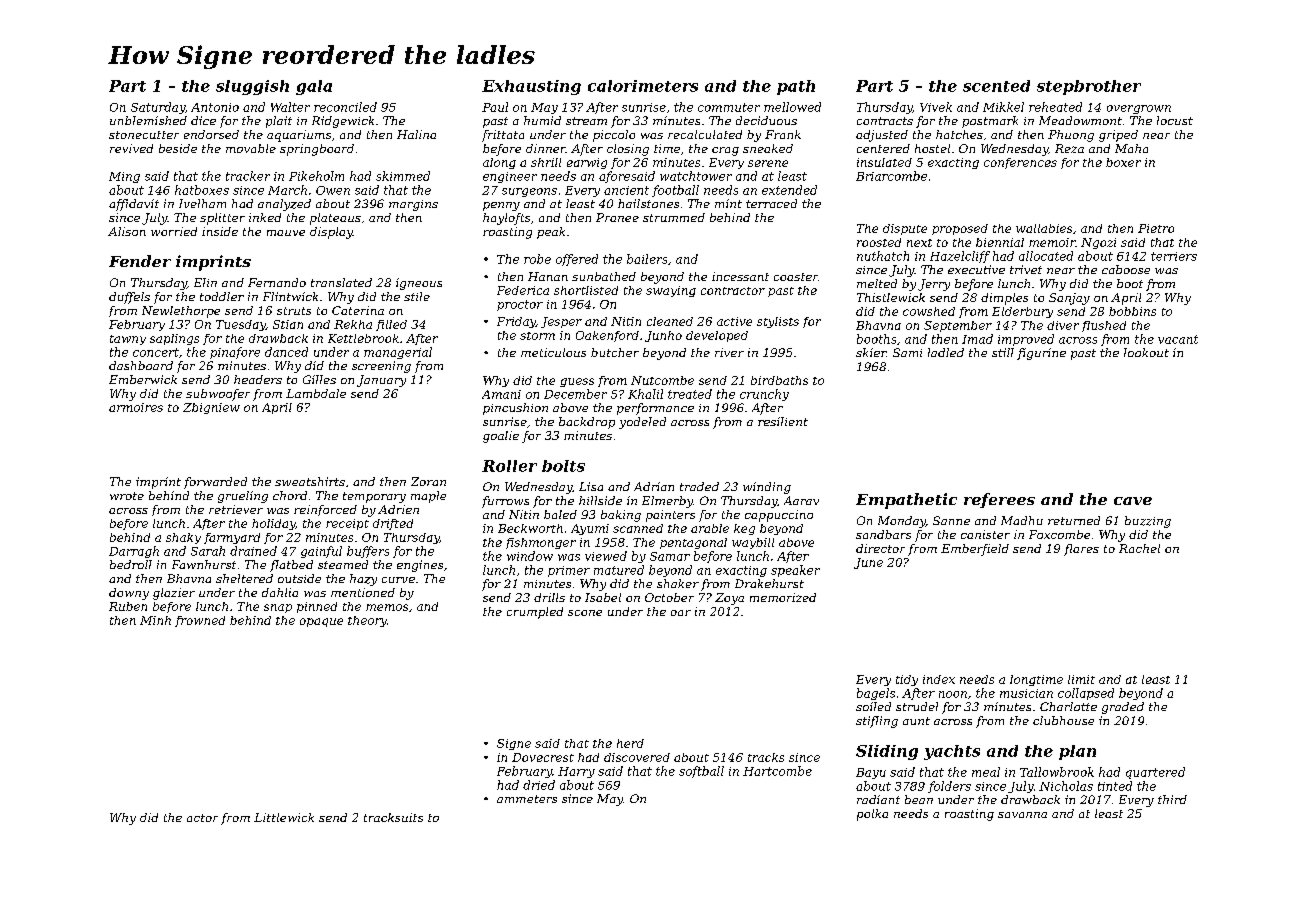 This page has height=924, width=1308. Describe the element at coordinates (783, 597) in the page. I see `memorized` at that location.
